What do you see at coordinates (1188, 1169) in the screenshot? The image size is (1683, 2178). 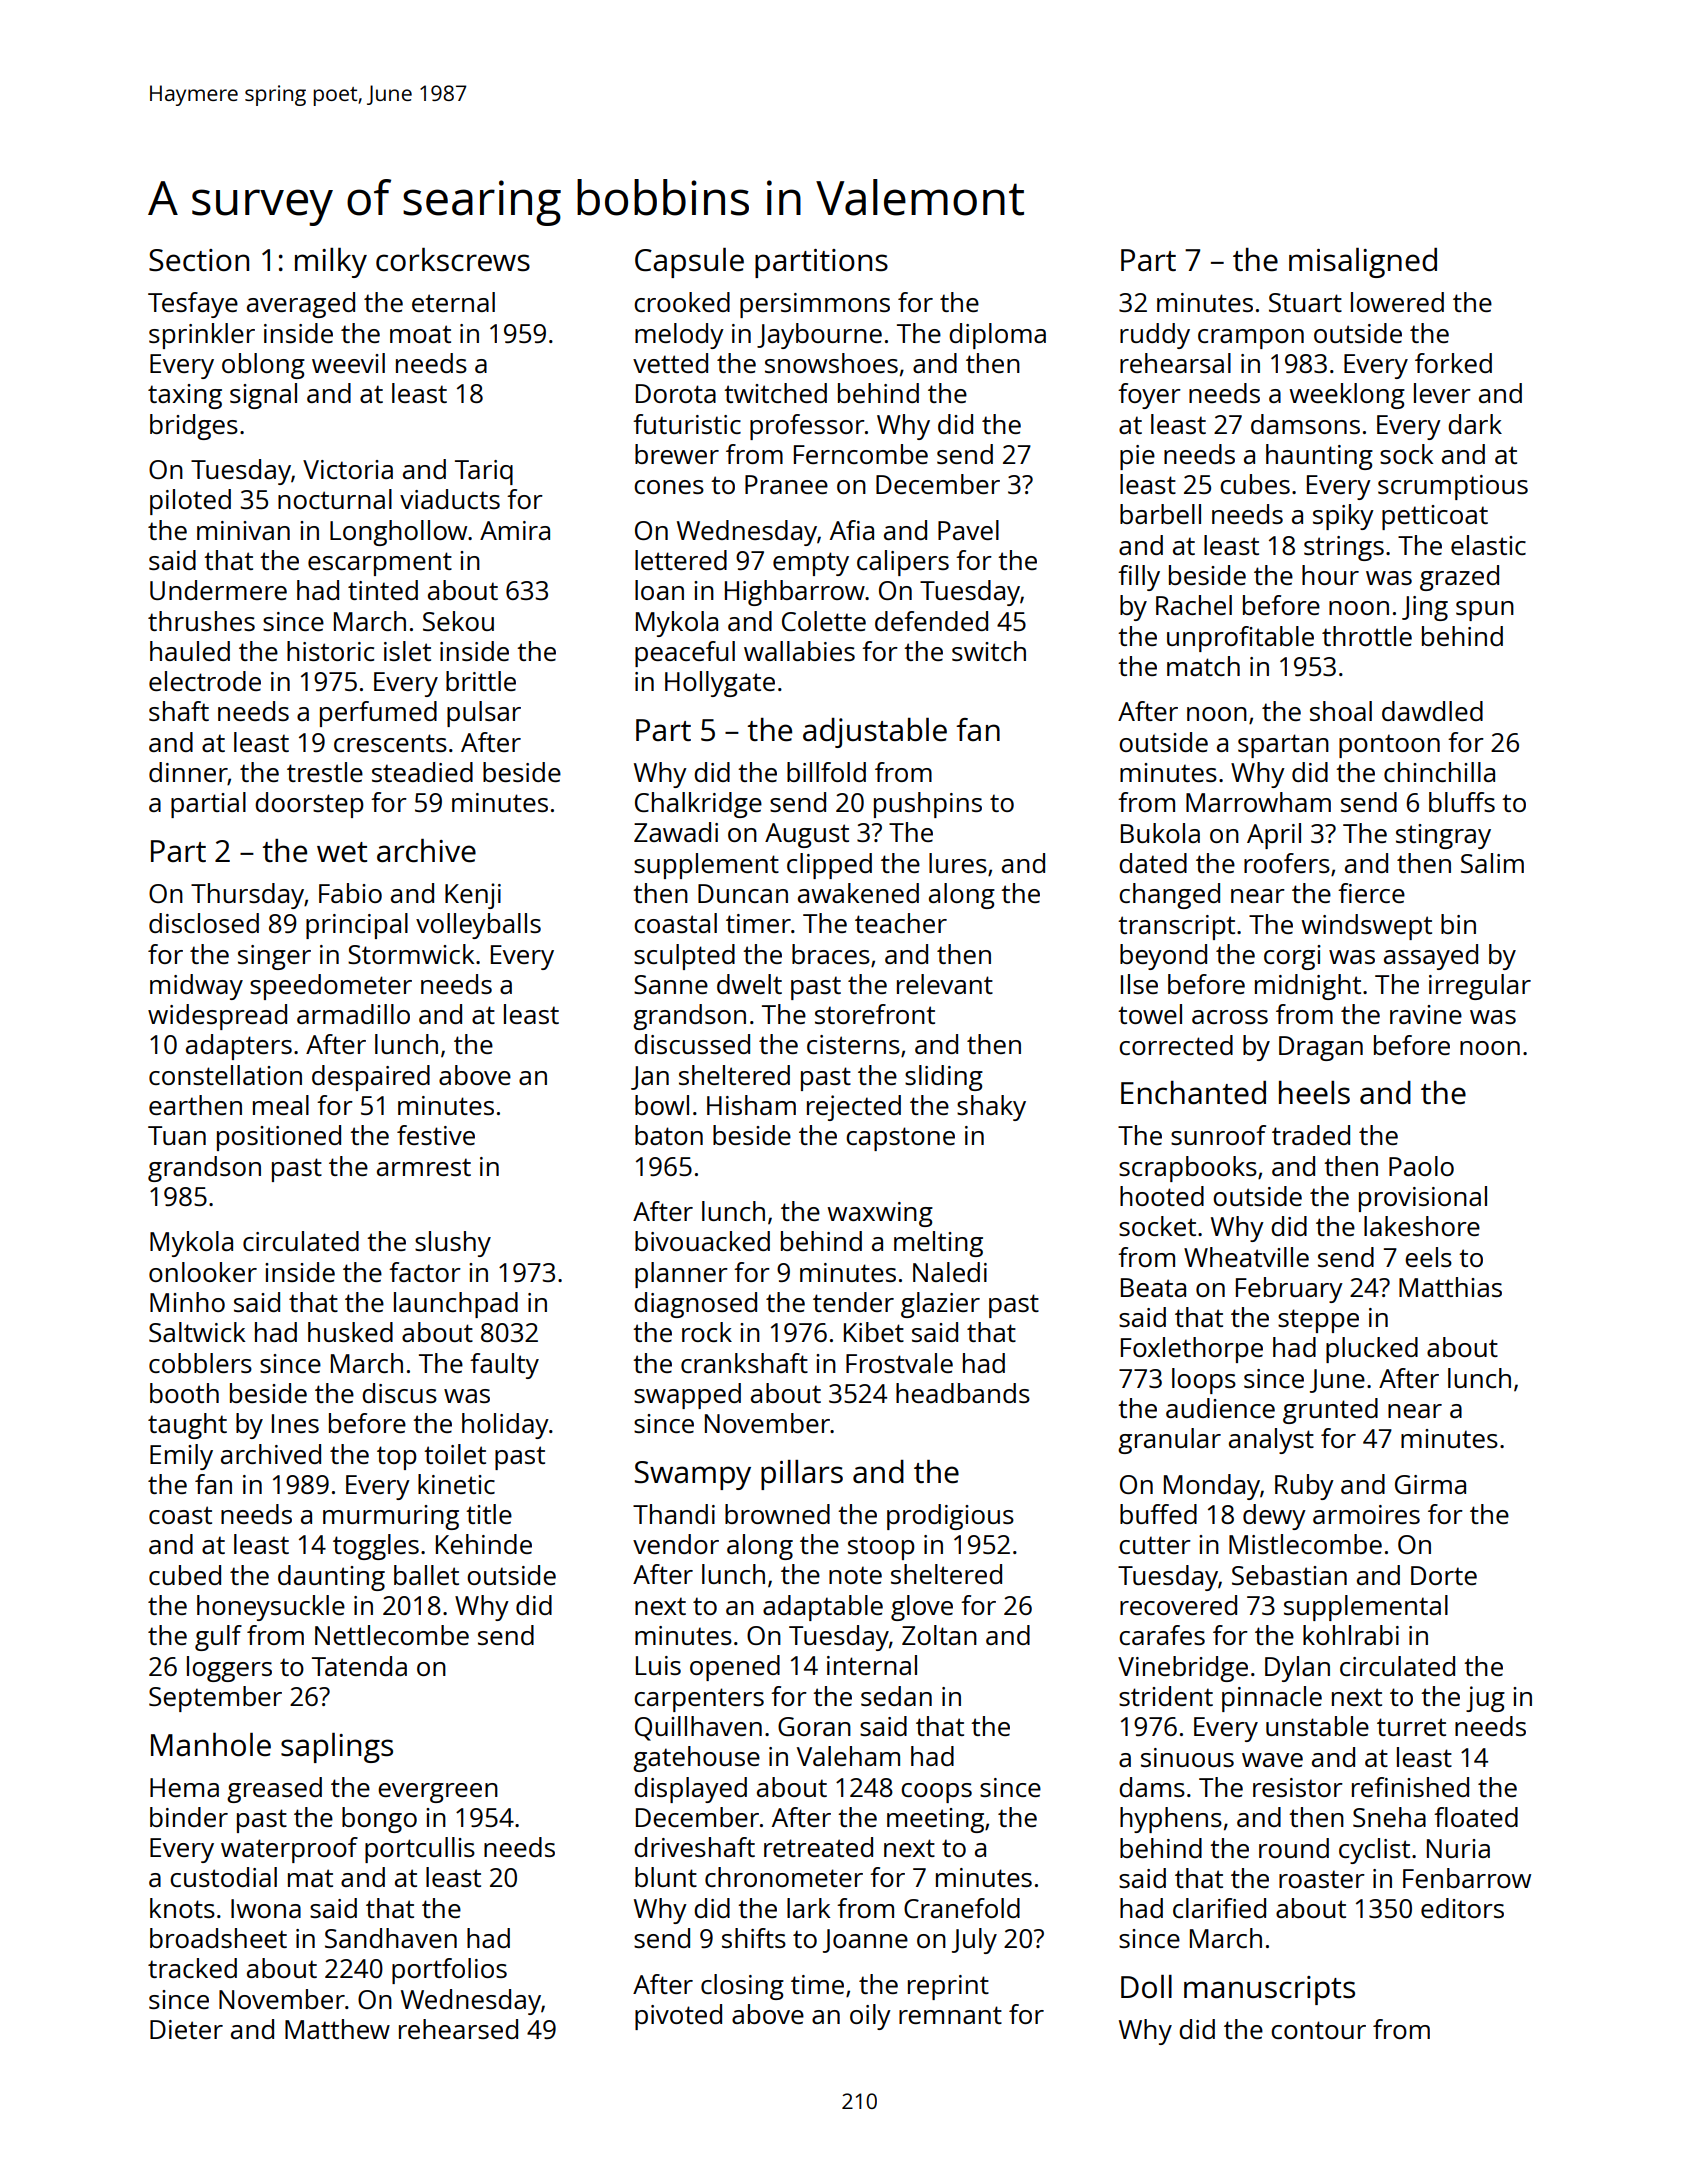 I see `scrapbooks` at bounding box center [1188, 1169].
